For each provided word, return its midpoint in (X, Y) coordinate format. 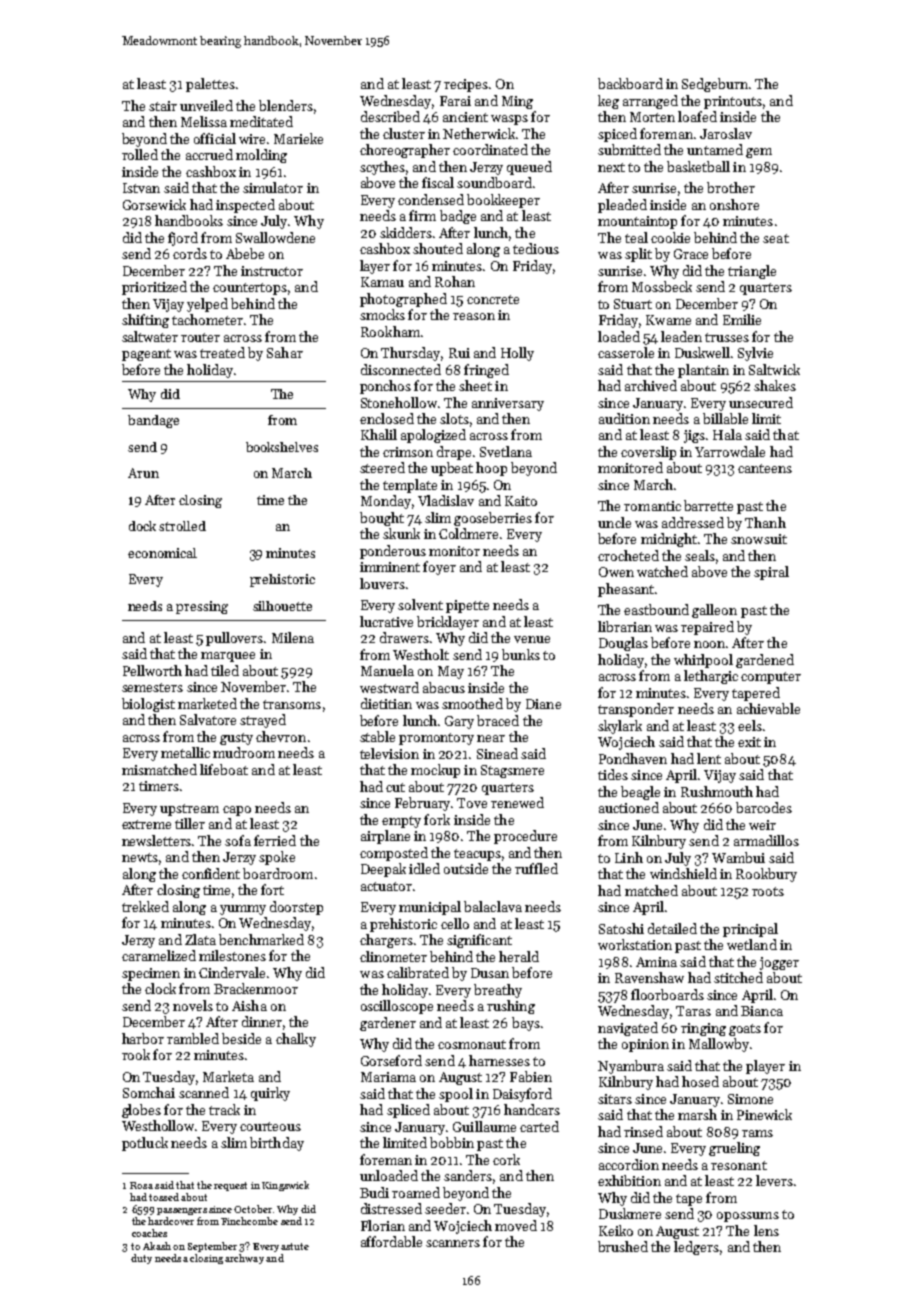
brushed (623, 1246)
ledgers (696, 1248)
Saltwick (774, 369)
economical (162, 553)
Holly (517, 354)
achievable (768, 708)
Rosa (141, 1185)
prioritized (154, 288)
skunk (401, 533)
